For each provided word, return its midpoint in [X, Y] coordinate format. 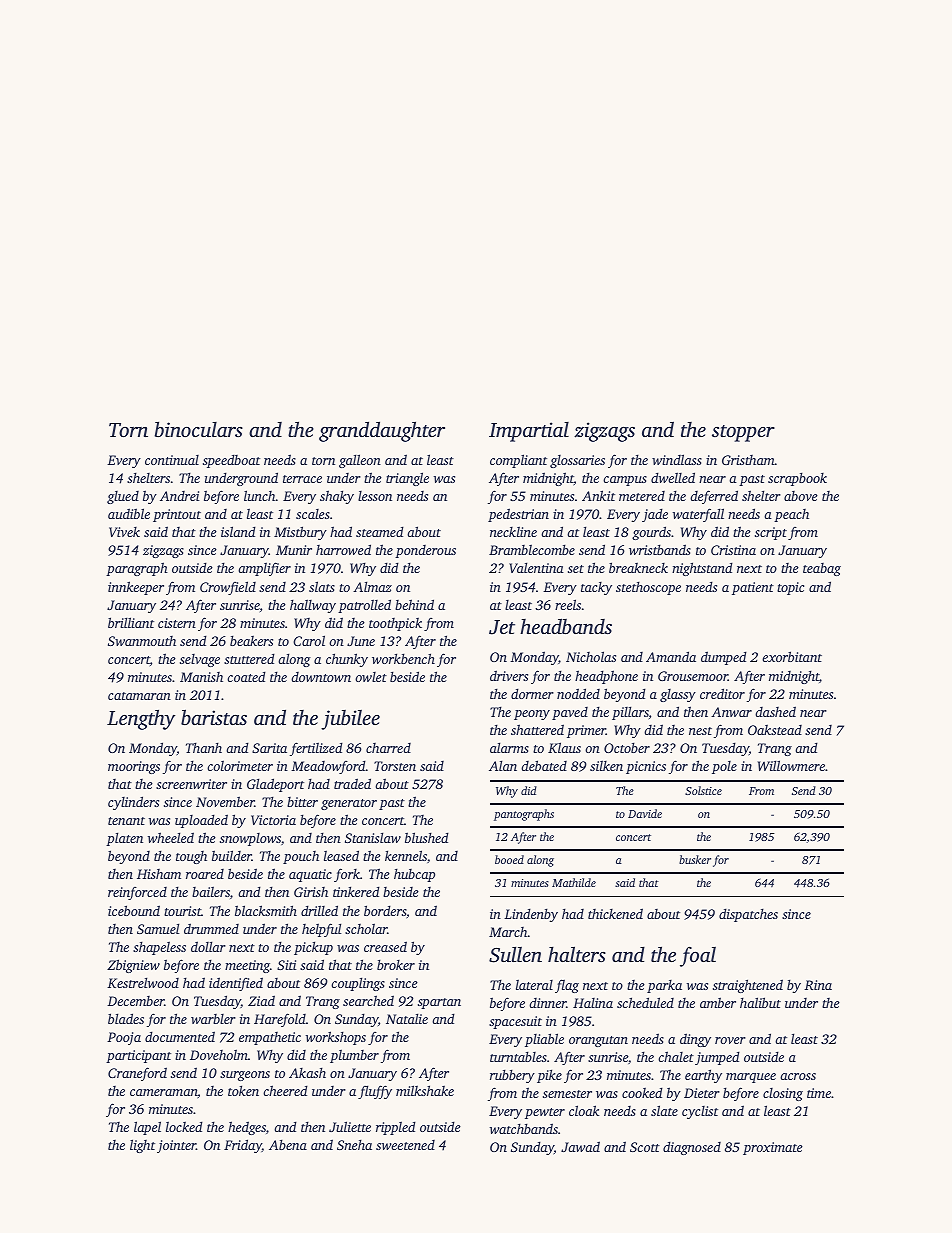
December [136, 1001]
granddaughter [382, 431]
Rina [818, 985]
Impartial [529, 432]
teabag [822, 569]
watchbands [524, 1128]
